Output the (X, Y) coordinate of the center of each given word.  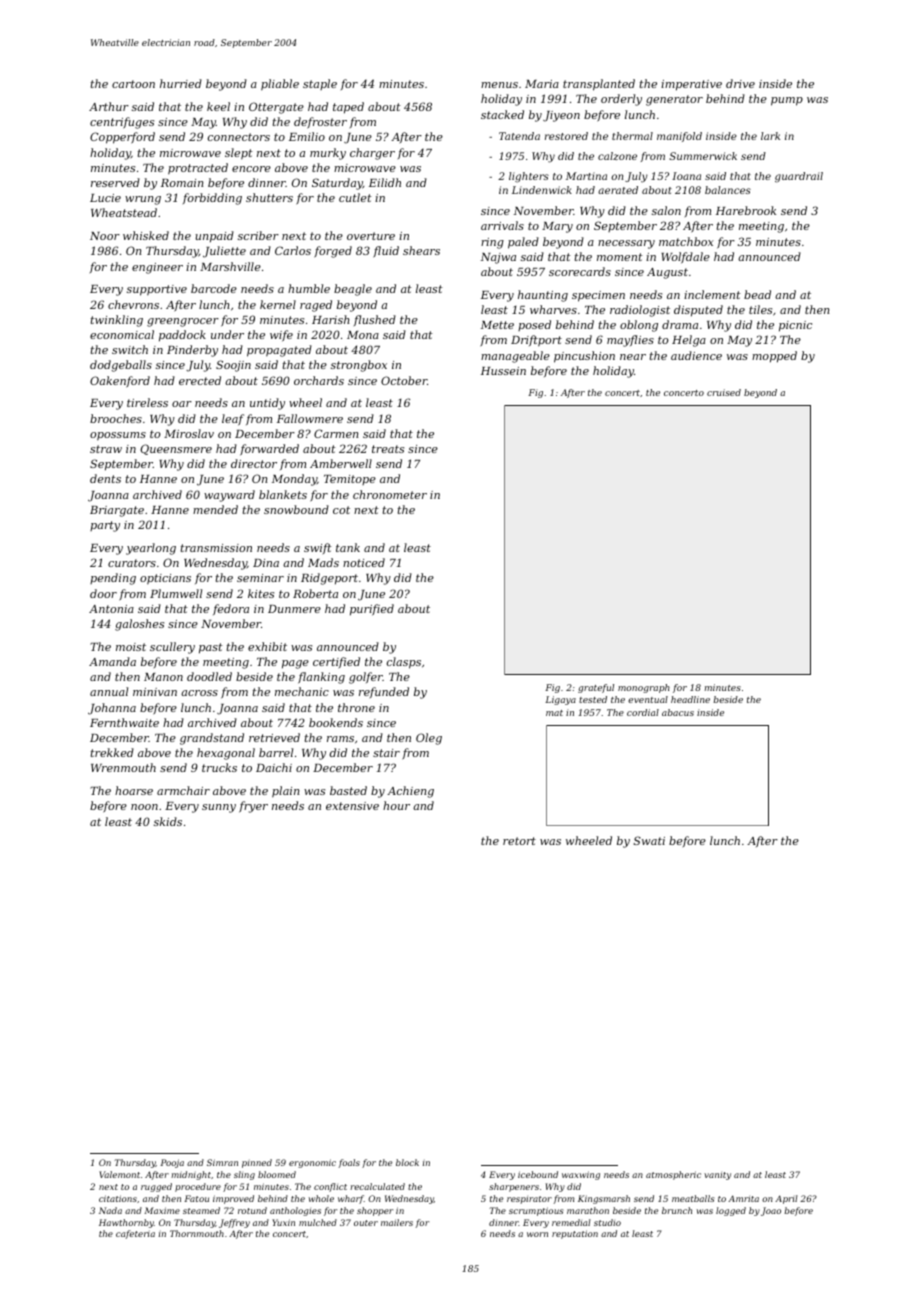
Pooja (172, 1163)
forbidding (212, 199)
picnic (795, 326)
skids (168, 821)
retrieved (274, 737)
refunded (384, 692)
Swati (649, 840)
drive (740, 83)
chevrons (133, 304)
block (407, 1162)
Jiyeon (561, 116)
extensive (352, 806)
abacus (678, 712)
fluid (386, 252)
